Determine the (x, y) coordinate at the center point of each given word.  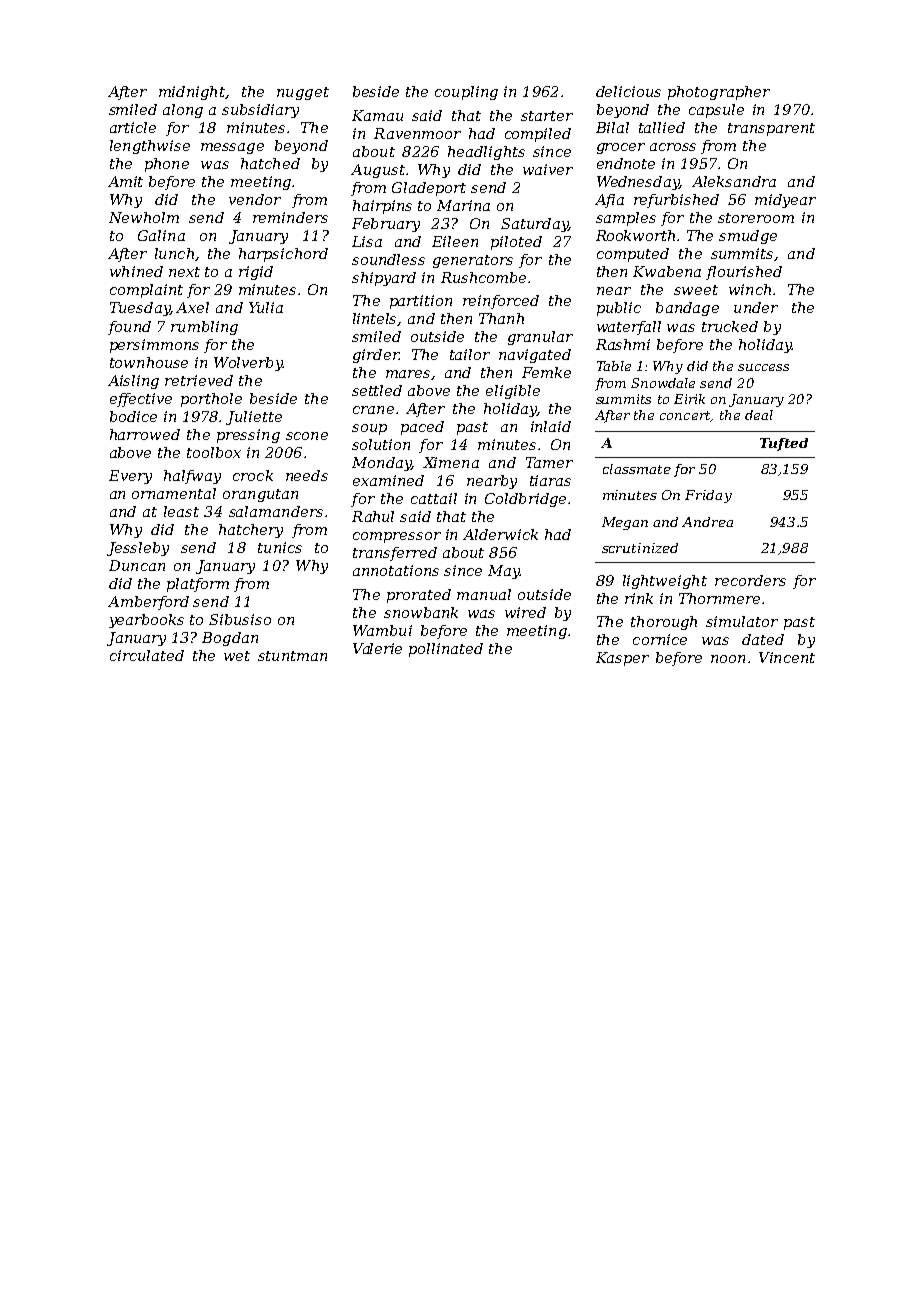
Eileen (455, 241)
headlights (486, 153)
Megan (625, 523)
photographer (719, 93)
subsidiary (260, 111)
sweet (696, 290)
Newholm (144, 217)
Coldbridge (525, 500)
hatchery (251, 531)
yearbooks (146, 621)
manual (484, 594)
